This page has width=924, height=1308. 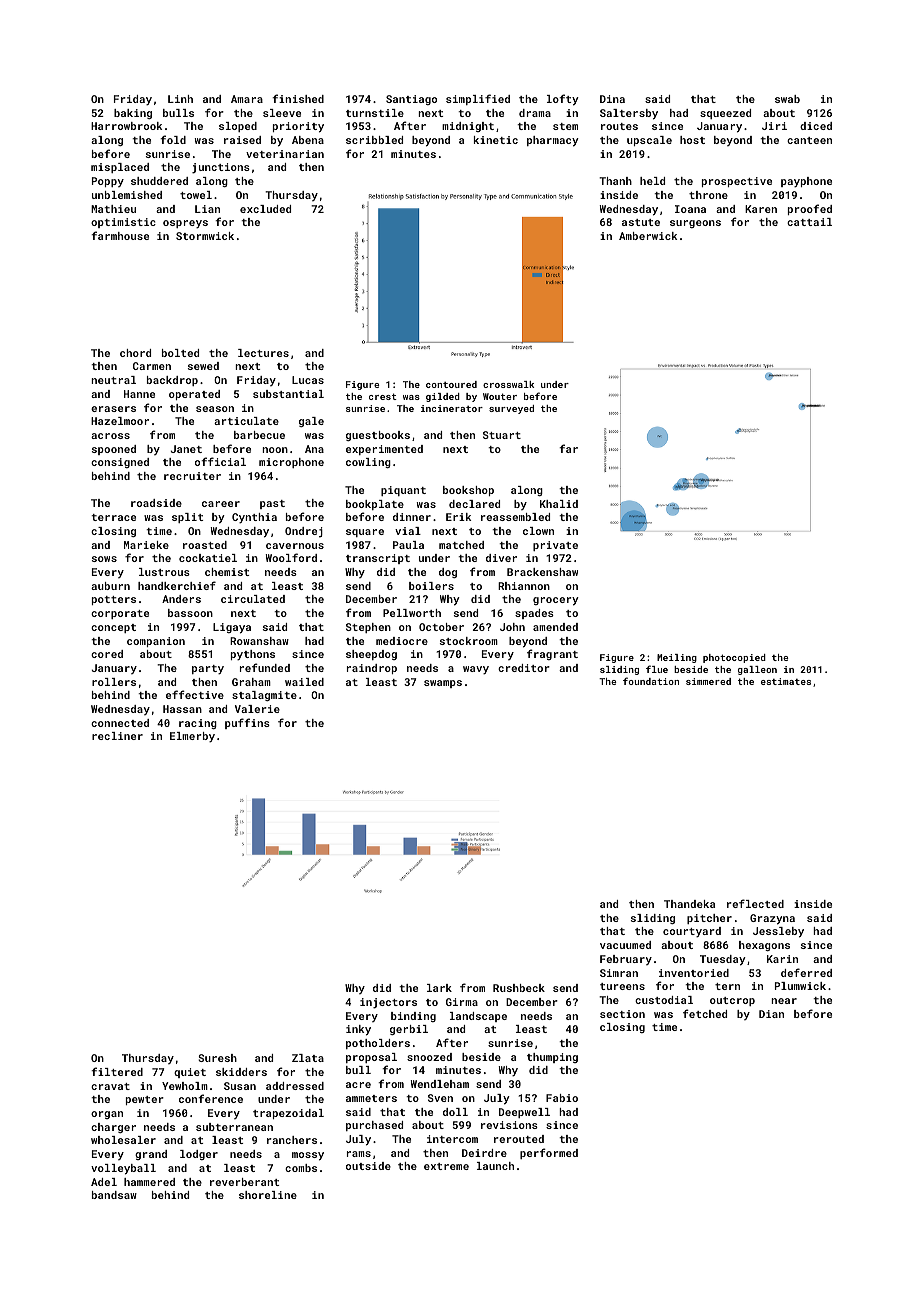 I want to click on estimates, so click(x=786, y=681).
